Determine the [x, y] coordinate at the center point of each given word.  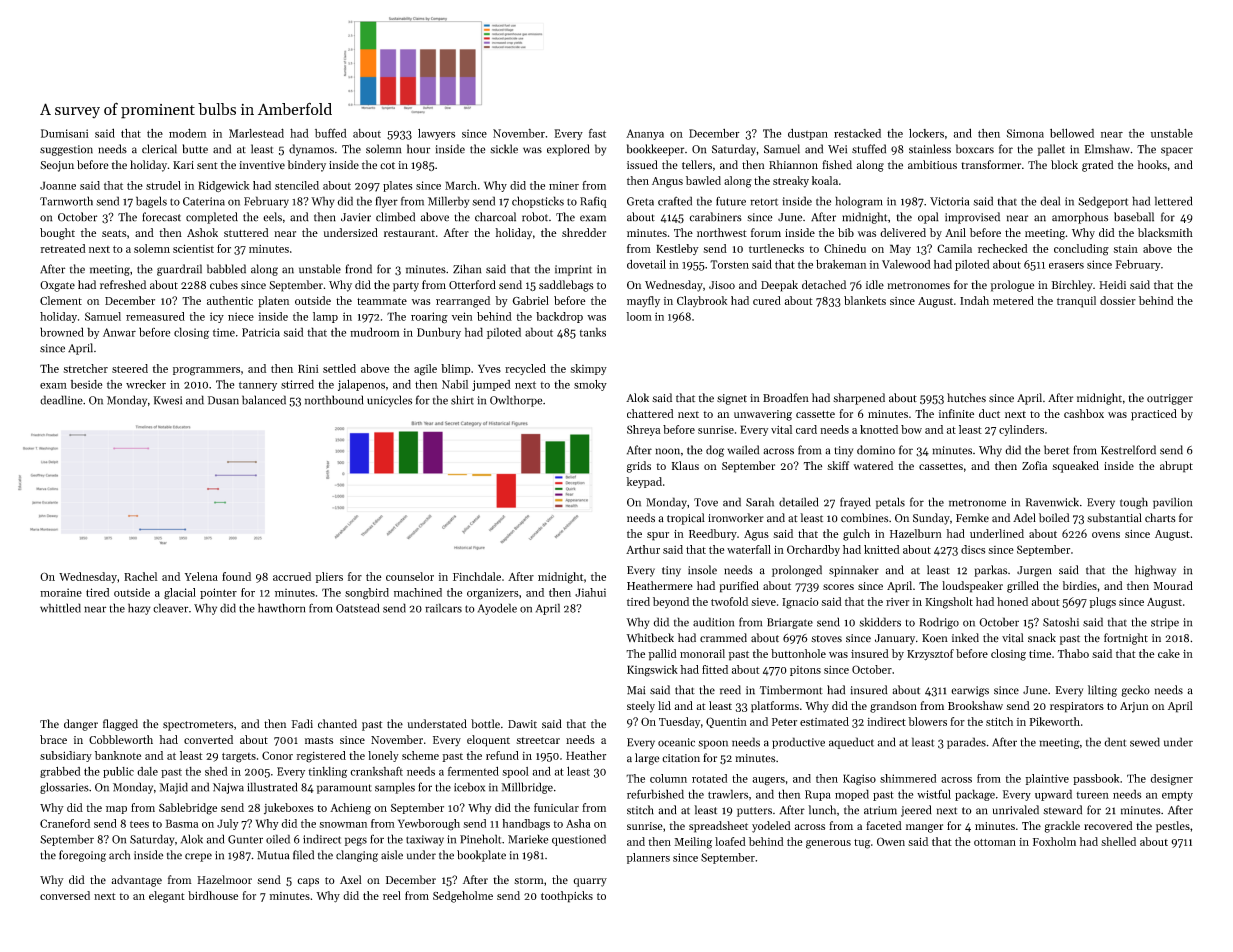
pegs [356, 841]
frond [359, 269]
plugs [1102, 603]
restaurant [409, 233]
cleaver [170, 608]
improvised [972, 218]
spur [658, 536]
